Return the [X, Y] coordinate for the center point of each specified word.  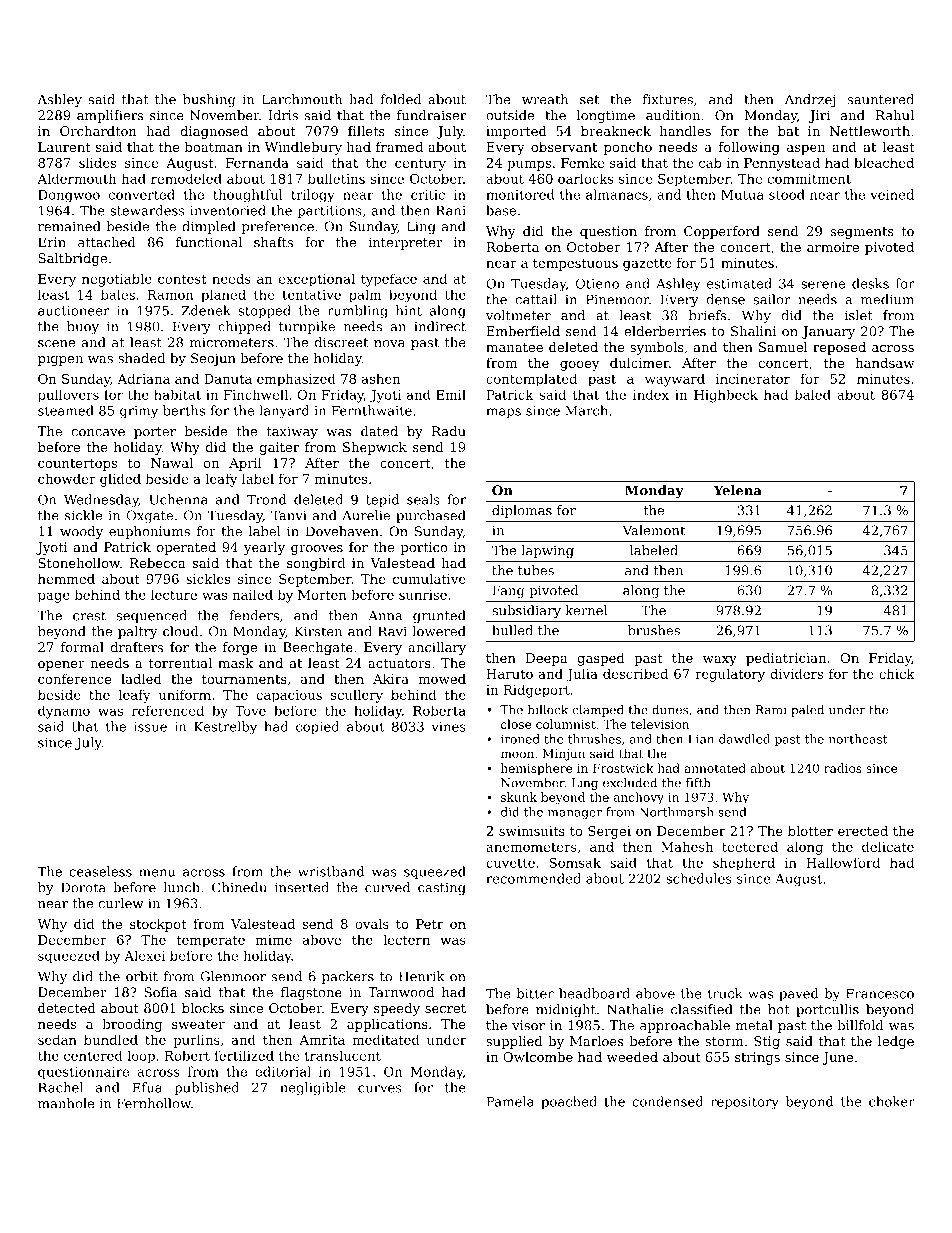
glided [120, 480]
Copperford [722, 232]
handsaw [885, 363]
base [501, 210]
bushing [209, 100]
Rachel [60, 1087]
